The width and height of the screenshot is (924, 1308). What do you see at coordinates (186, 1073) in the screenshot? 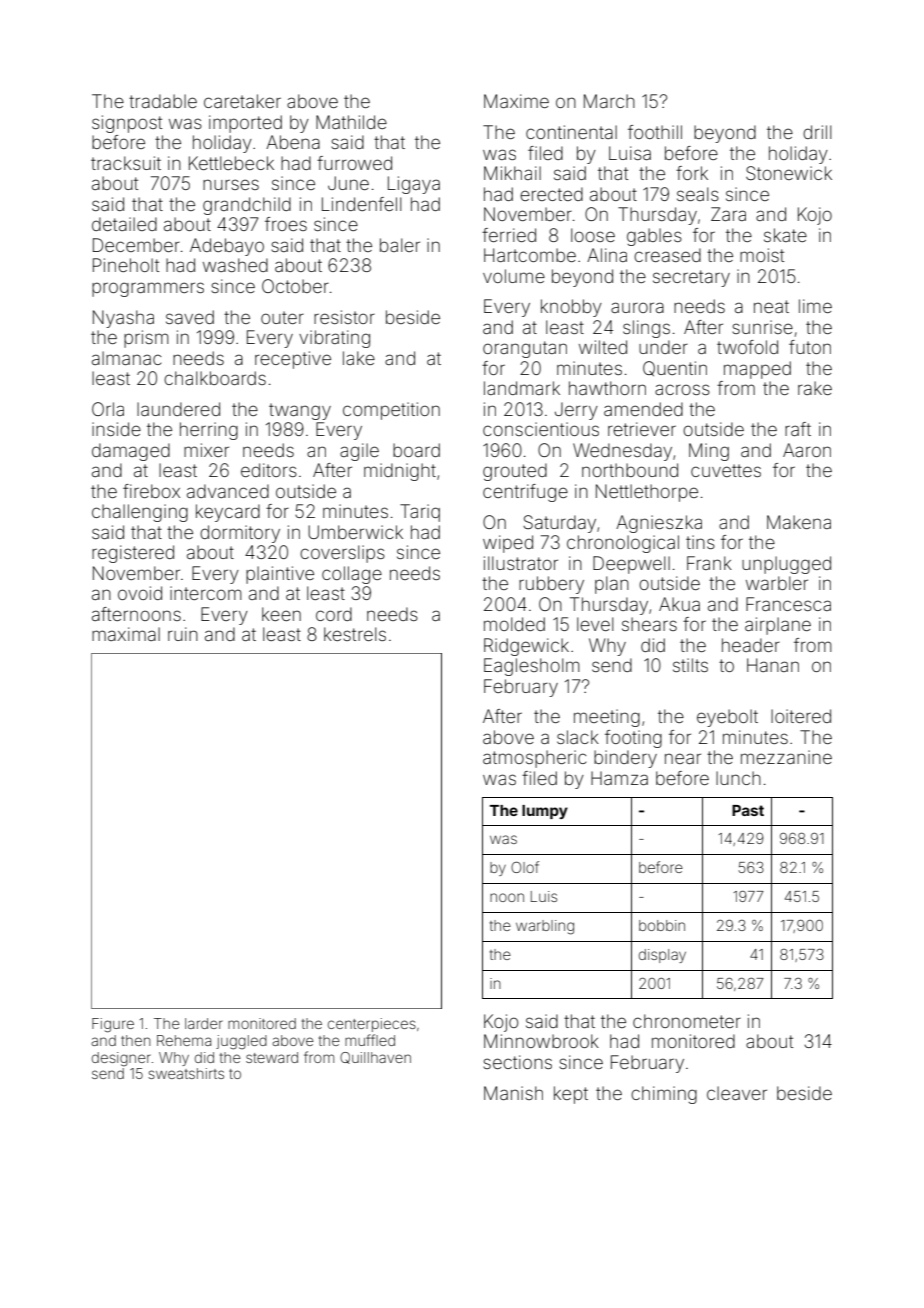
I see `sweatshirts` at bounding box center [186, 1073].
